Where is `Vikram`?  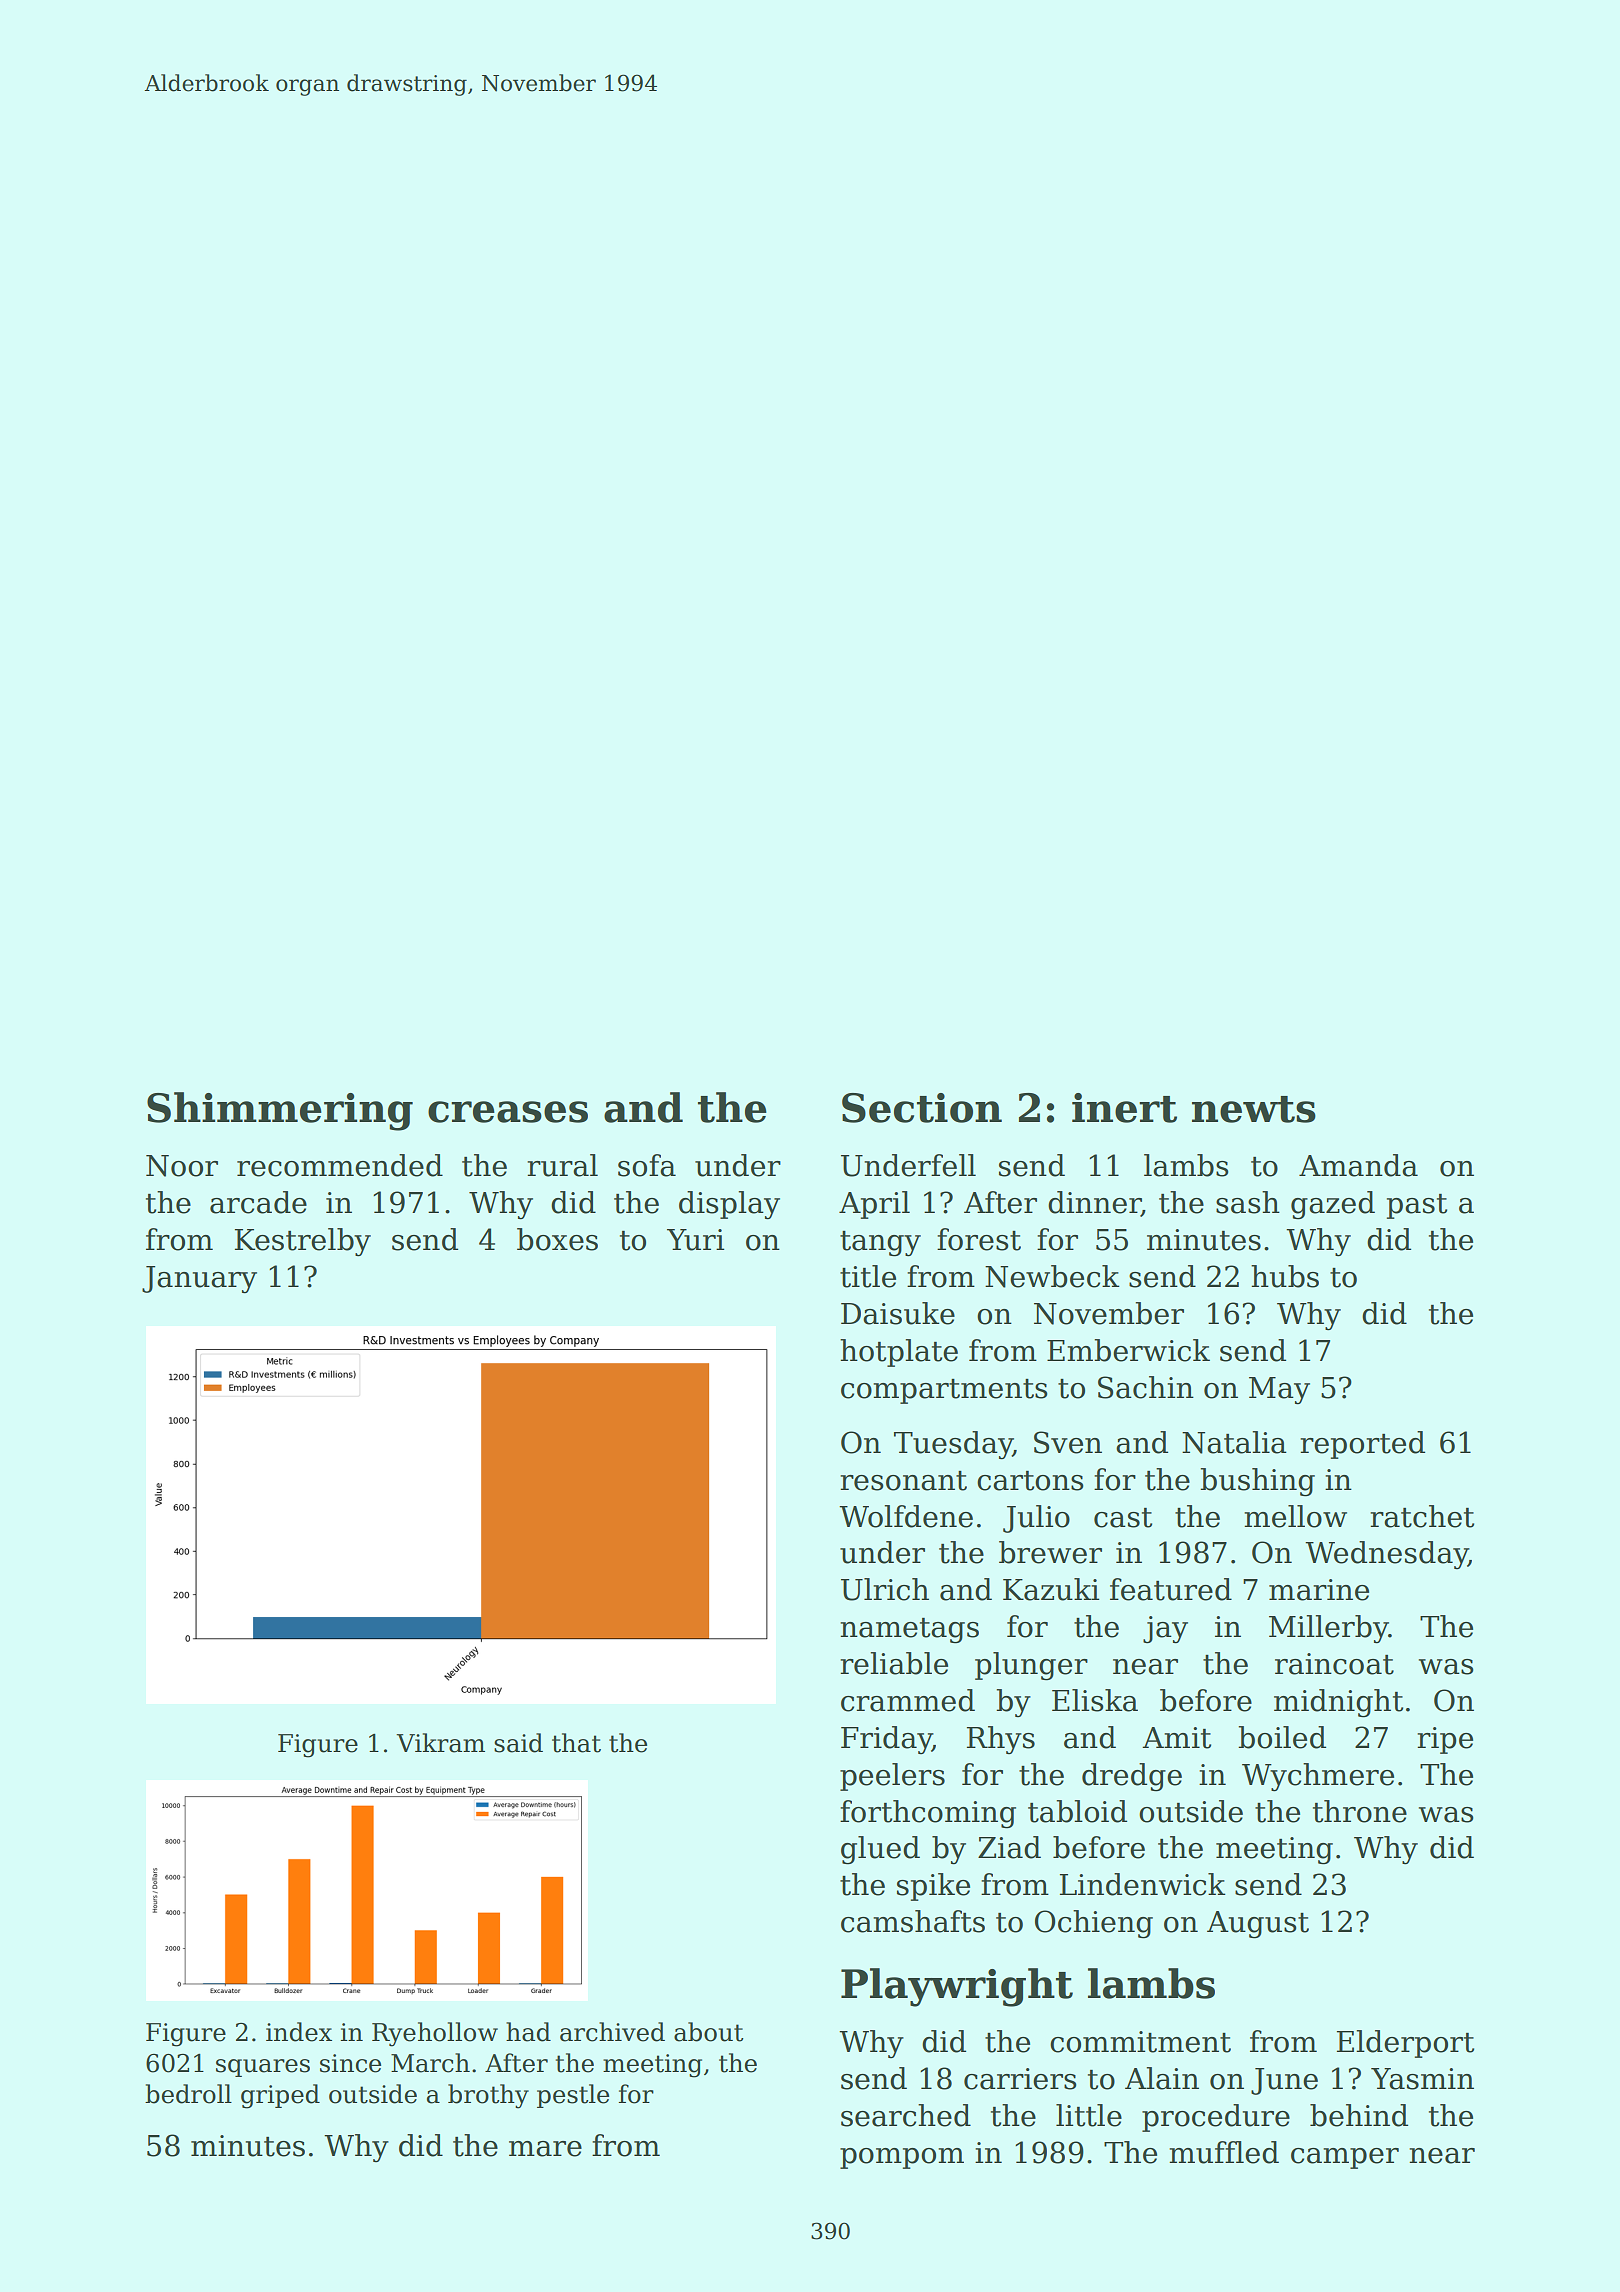
Vikram is located at coordinates (440, 1743).
